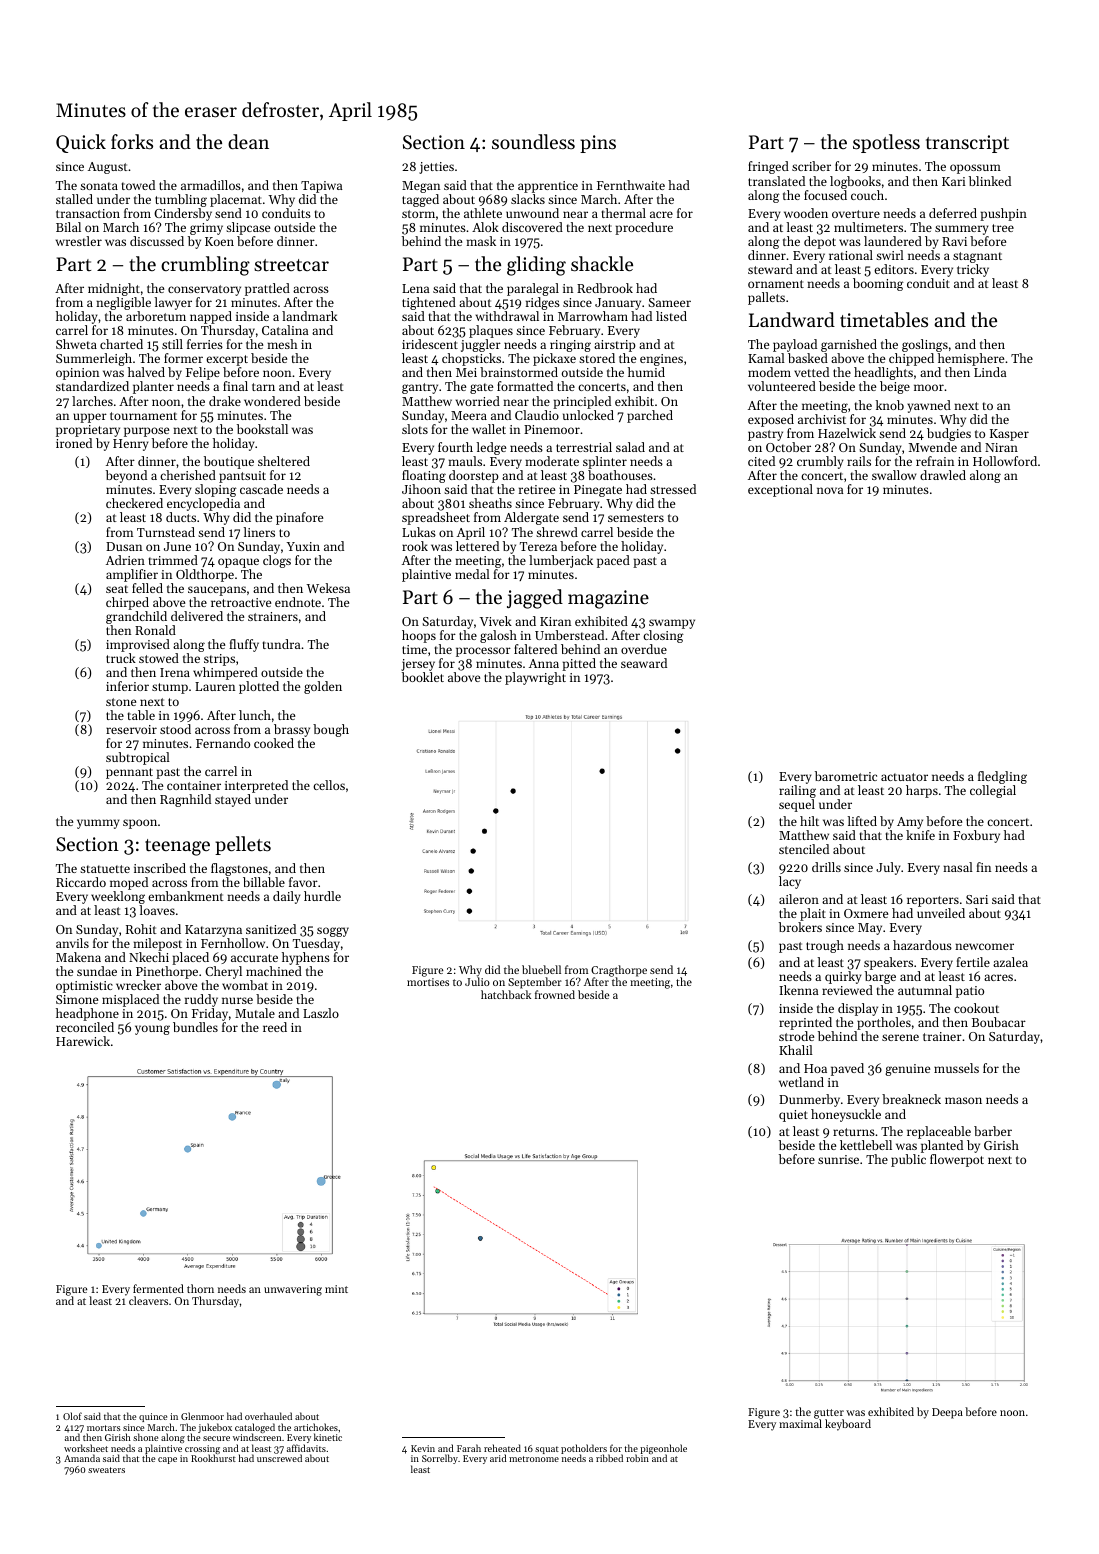 This screenshot has height=1554, width=1099. What do you see at coordinates (636, 518) in the screenshot?
I see `semesters` at bounding box center [636, 518].
